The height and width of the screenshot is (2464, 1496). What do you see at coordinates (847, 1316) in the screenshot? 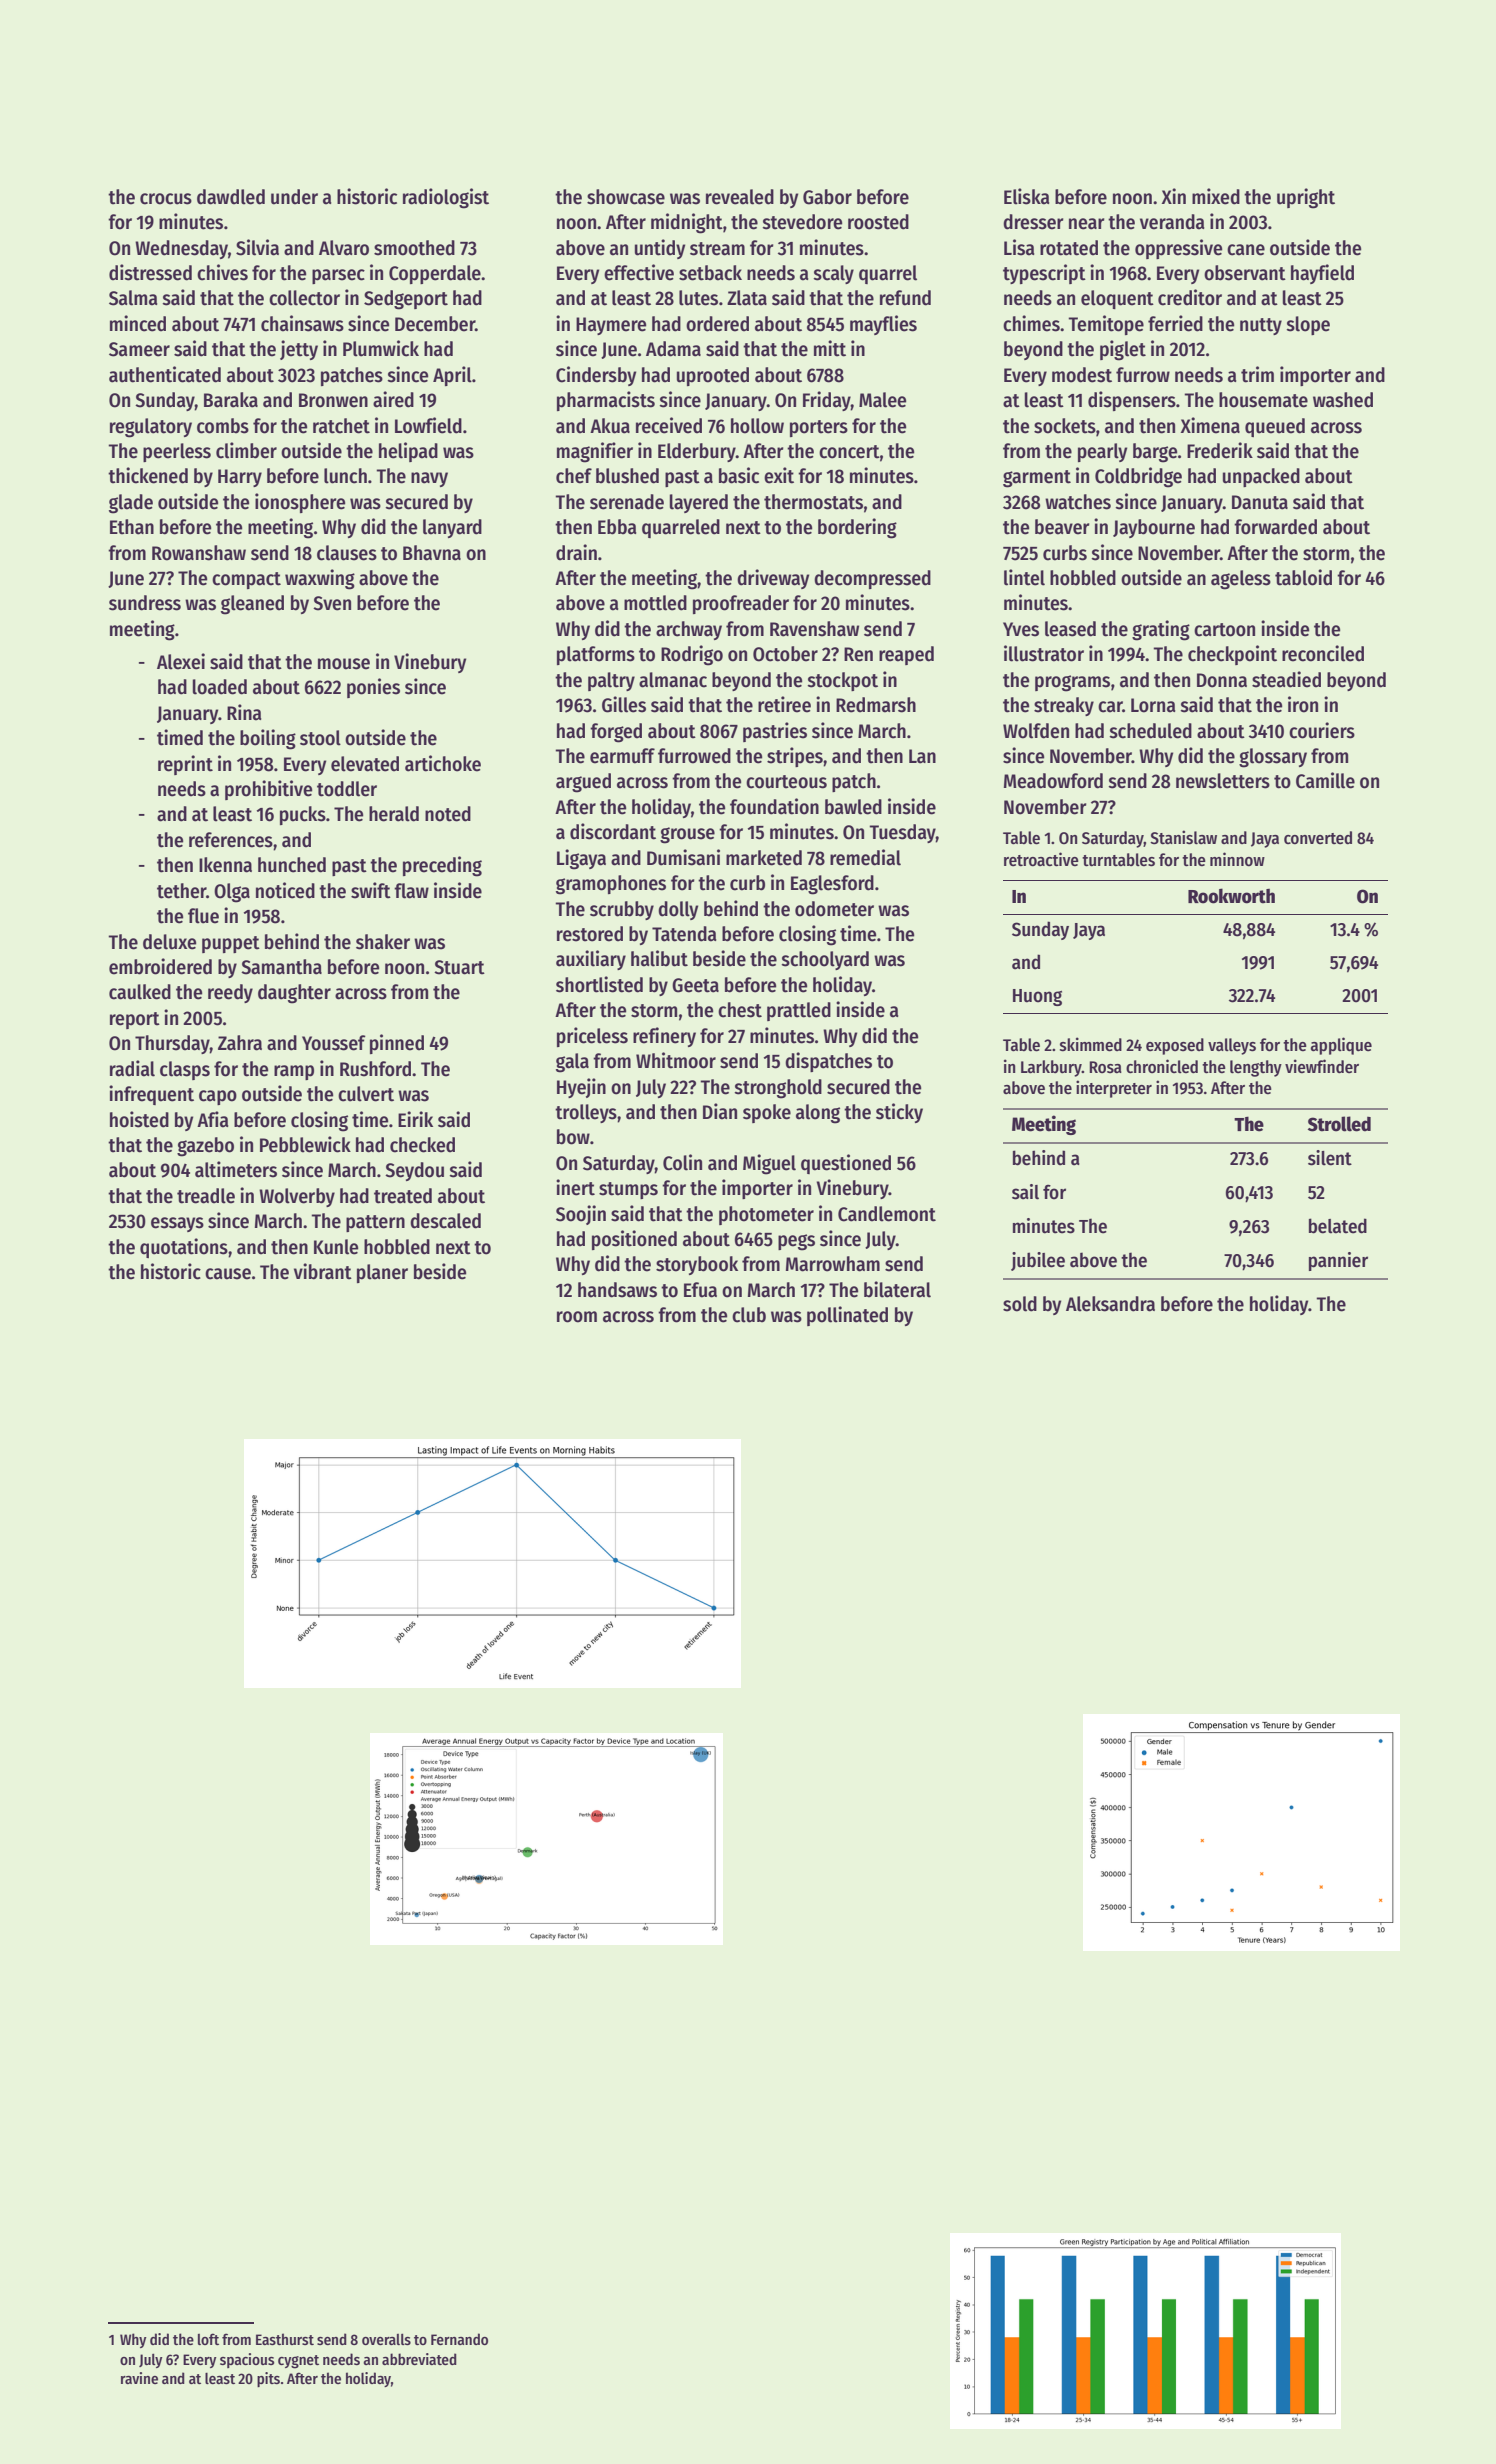
I see `pollinated` at bounding box center [847, 1316].
